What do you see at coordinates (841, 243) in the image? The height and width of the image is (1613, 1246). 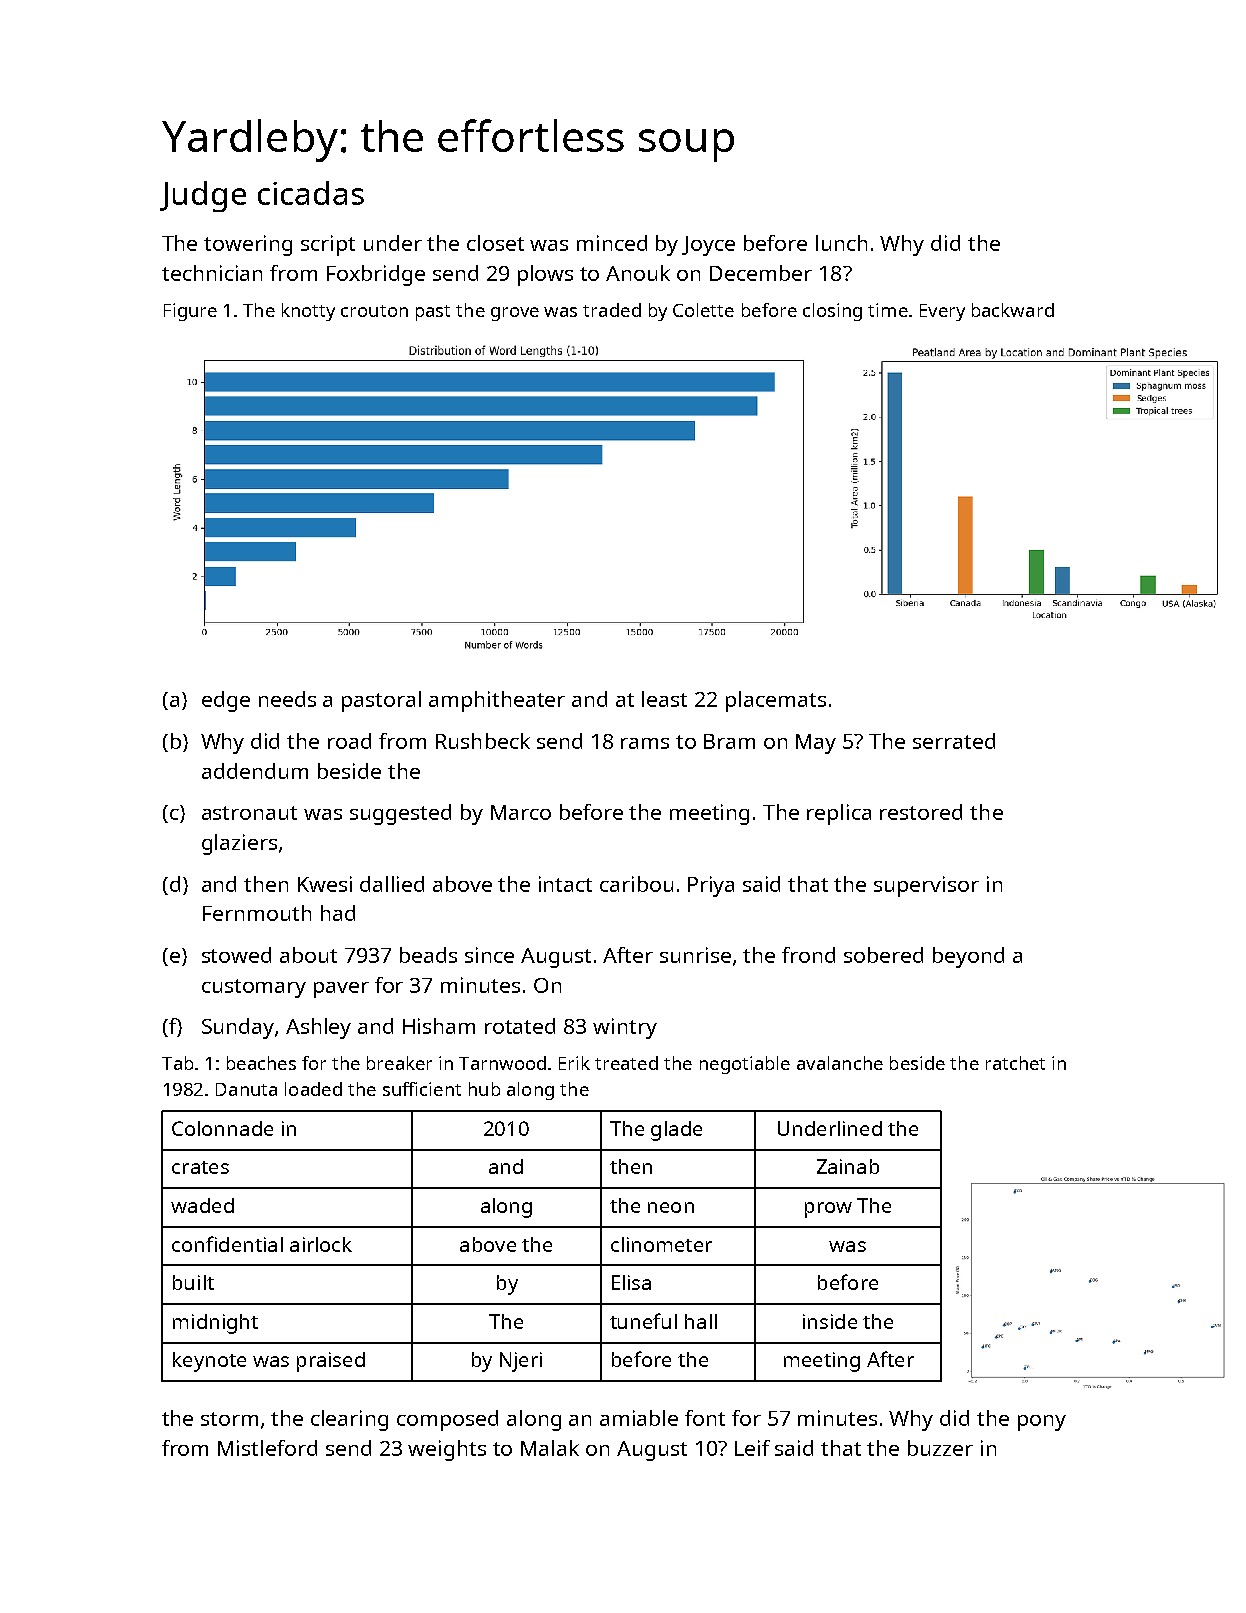 I see `lunch` at bounding box center [841, 243].
